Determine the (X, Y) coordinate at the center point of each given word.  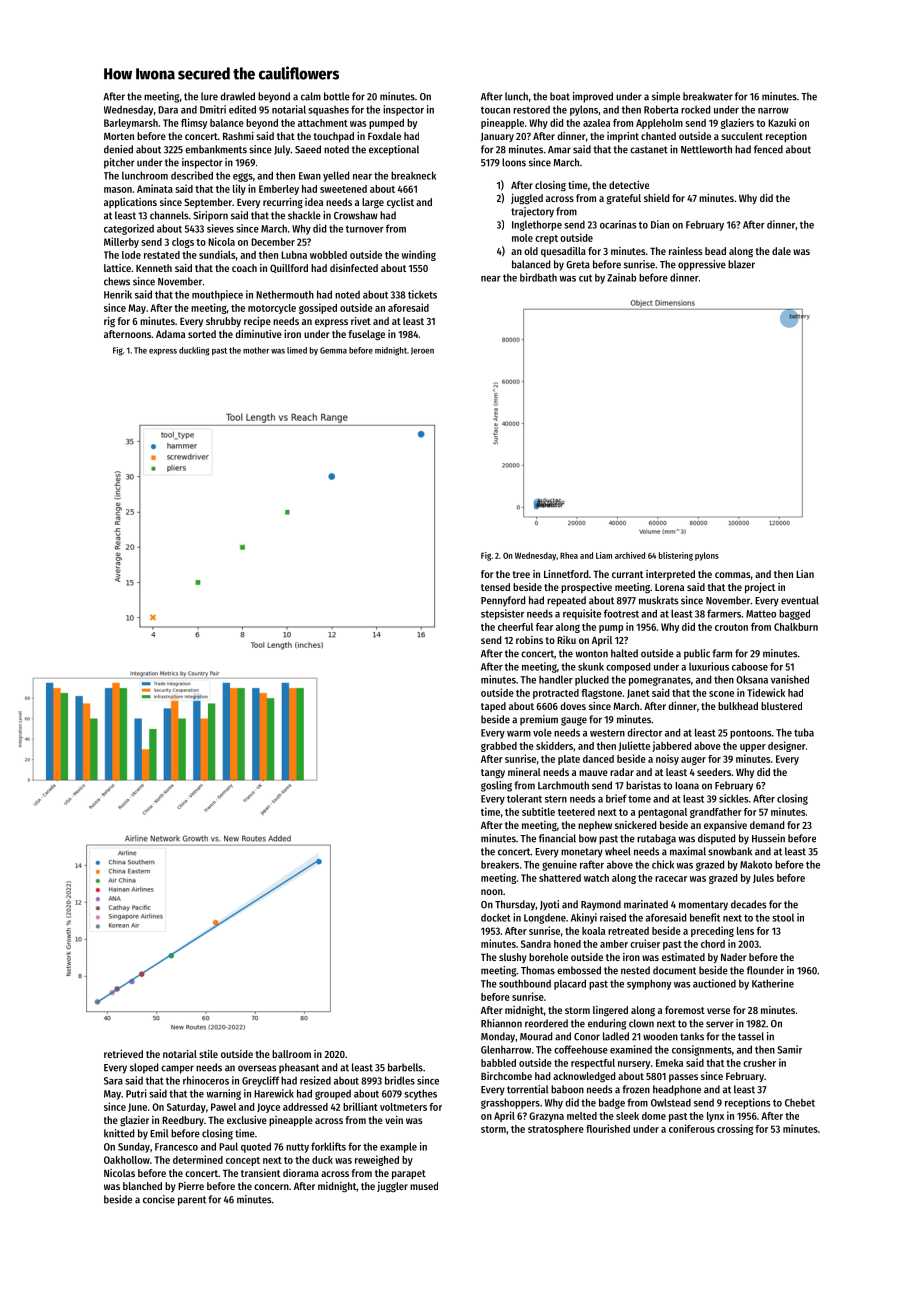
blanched (142, 1186)
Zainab (621, 277)
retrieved (123, 1054)
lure (209, 96)
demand (767, 825)
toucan (495, 110)
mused (424, 1186)
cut (585, 278)
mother (256, 350)
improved (593, 97)
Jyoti (549, 905)
